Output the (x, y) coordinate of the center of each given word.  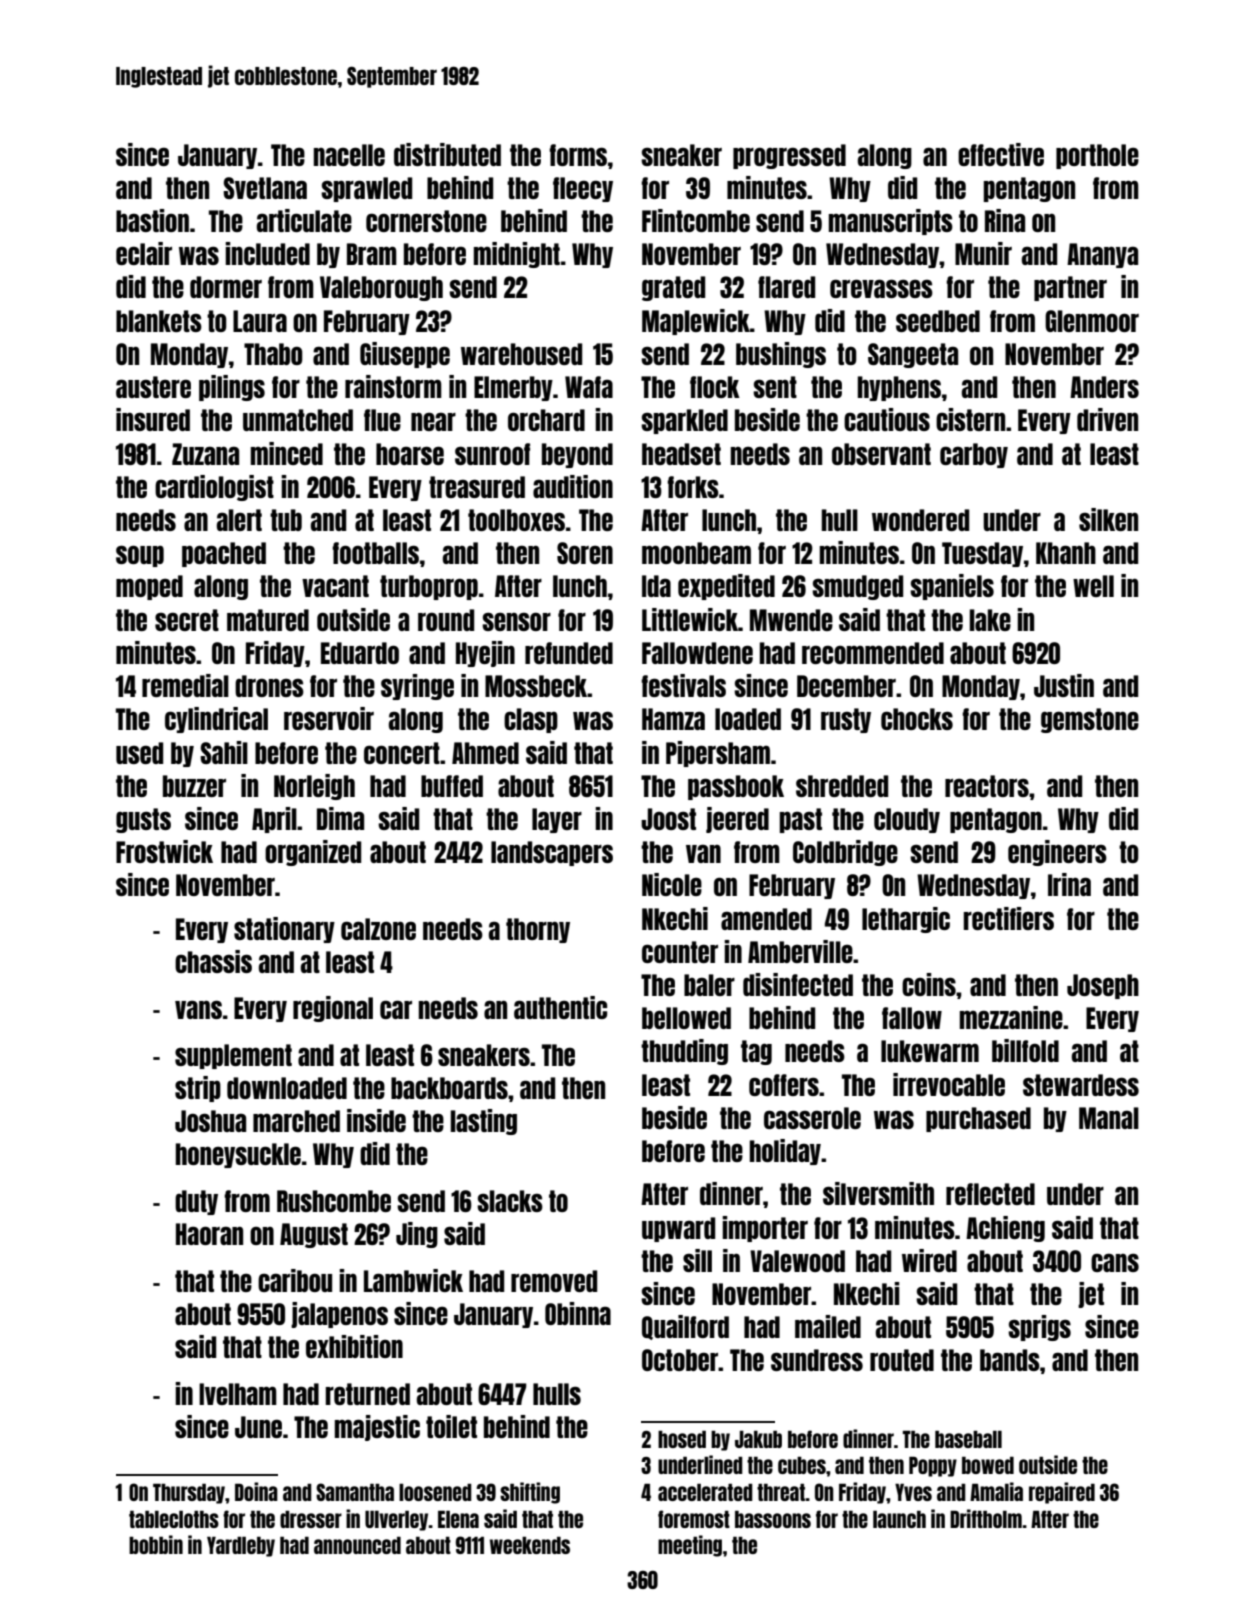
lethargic (906, 920)
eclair (144, 253)
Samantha (355, 1492)
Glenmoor (1092, 321)
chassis (213, 961)
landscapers (552, 853)
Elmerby (513, 388)
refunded (569, 653)
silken (1108, 519)
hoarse (410, 454)
